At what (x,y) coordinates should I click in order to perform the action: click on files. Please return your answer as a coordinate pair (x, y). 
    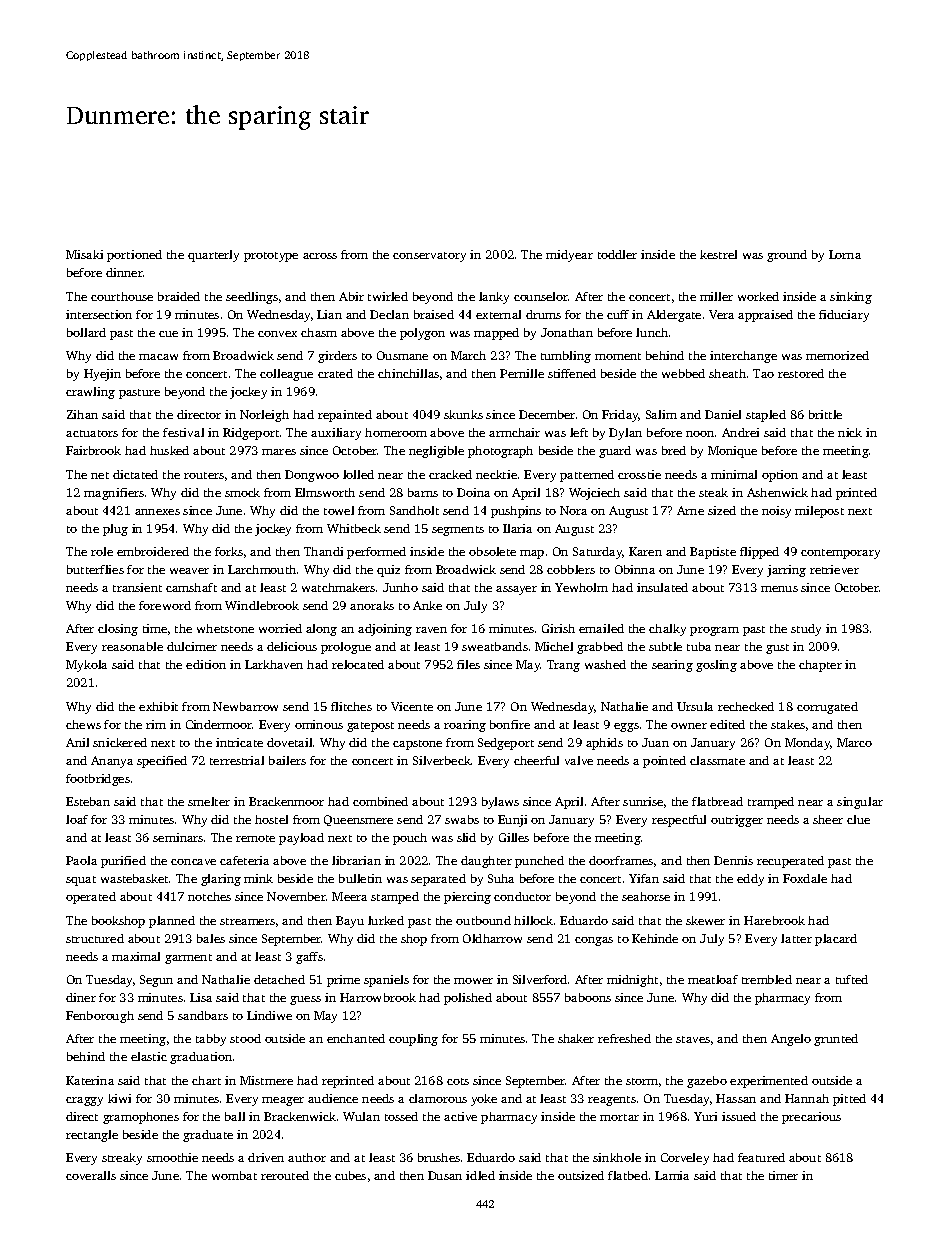
    Looking at the image, I should click on (468, 664).
